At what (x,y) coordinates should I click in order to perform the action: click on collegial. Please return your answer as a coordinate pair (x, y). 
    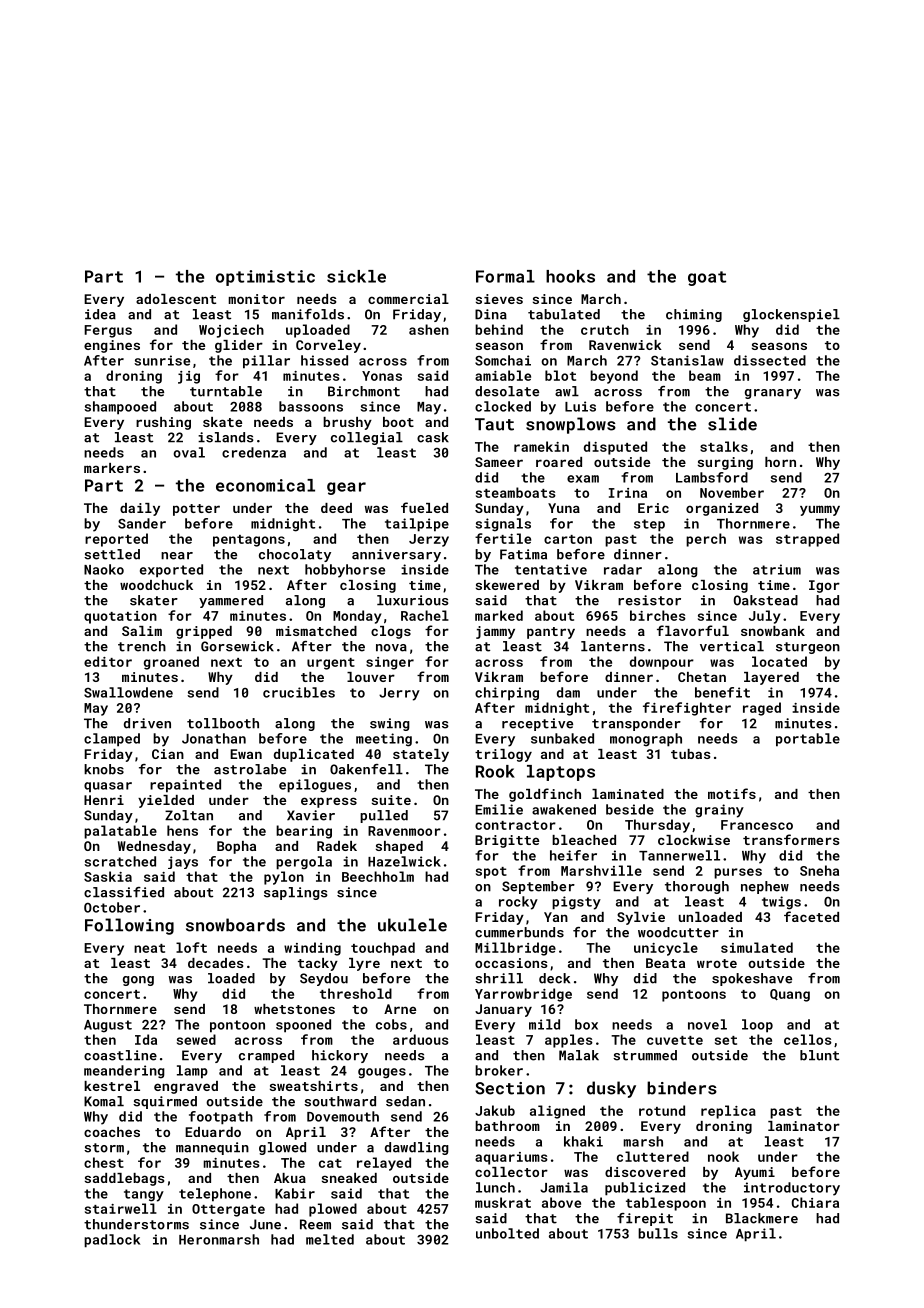
    Looking at the image, I should click on (367, 438).
